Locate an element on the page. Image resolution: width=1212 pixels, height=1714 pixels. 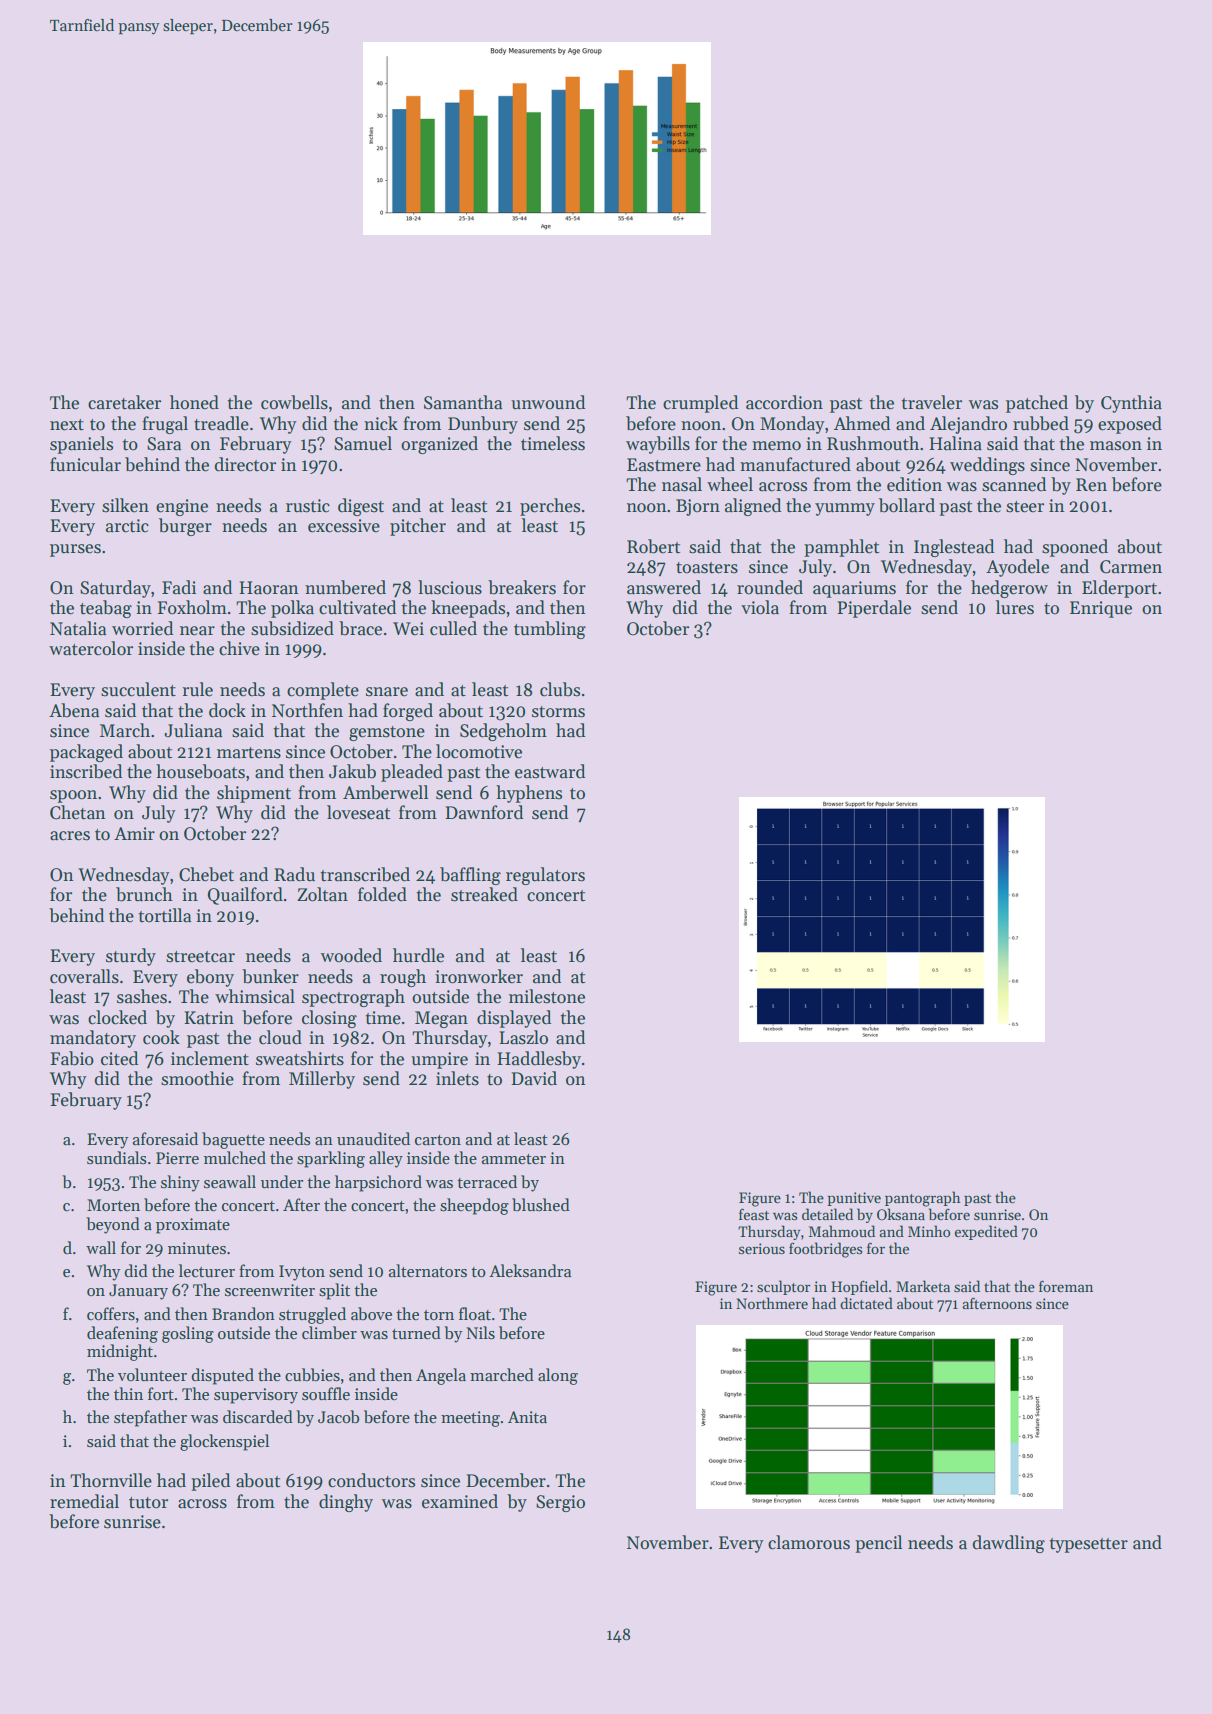
Cynthia is located at coordinates (1131, 404).
